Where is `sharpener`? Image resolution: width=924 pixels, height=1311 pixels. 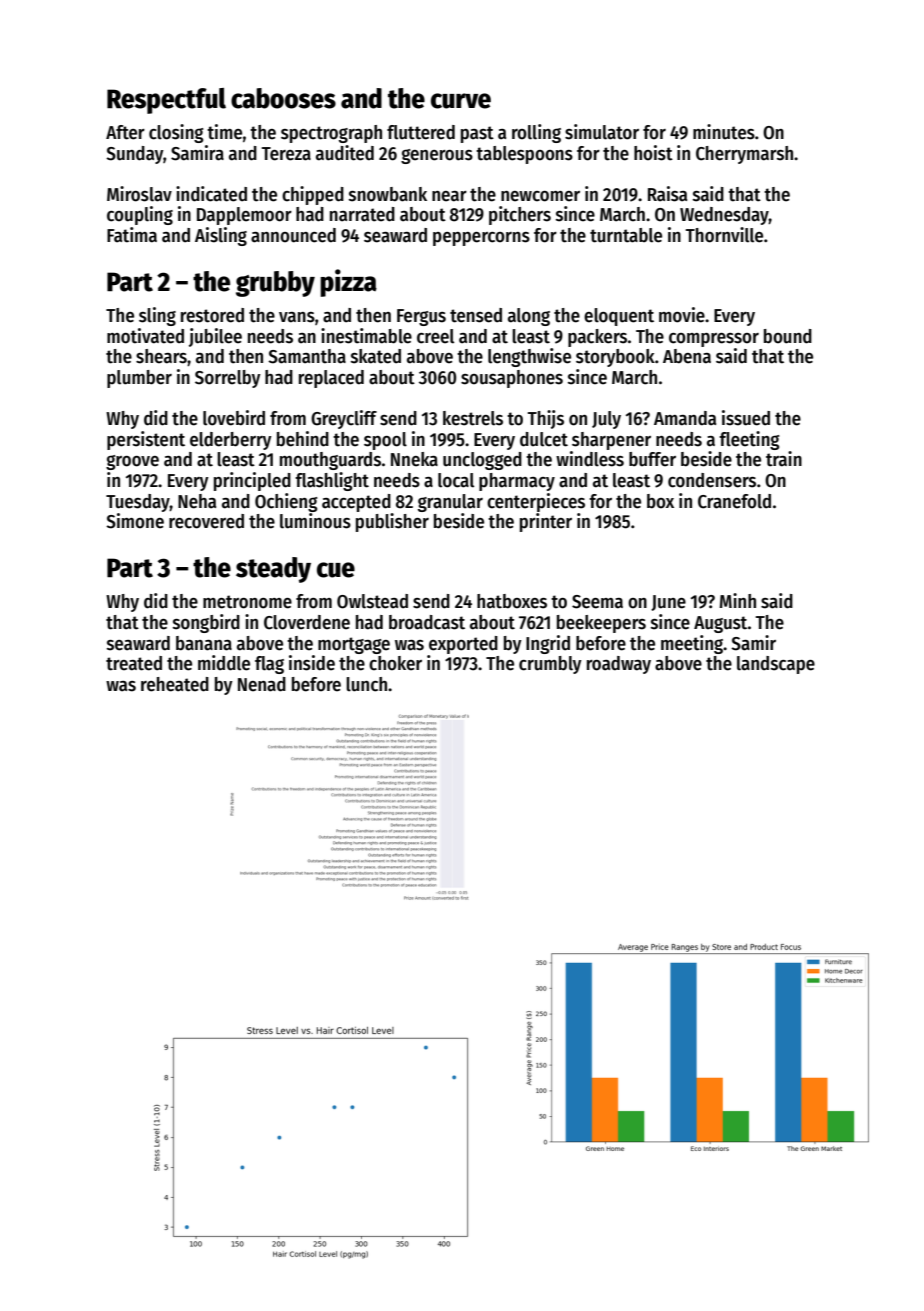 sharpener is located at coordinates (611, 441).
